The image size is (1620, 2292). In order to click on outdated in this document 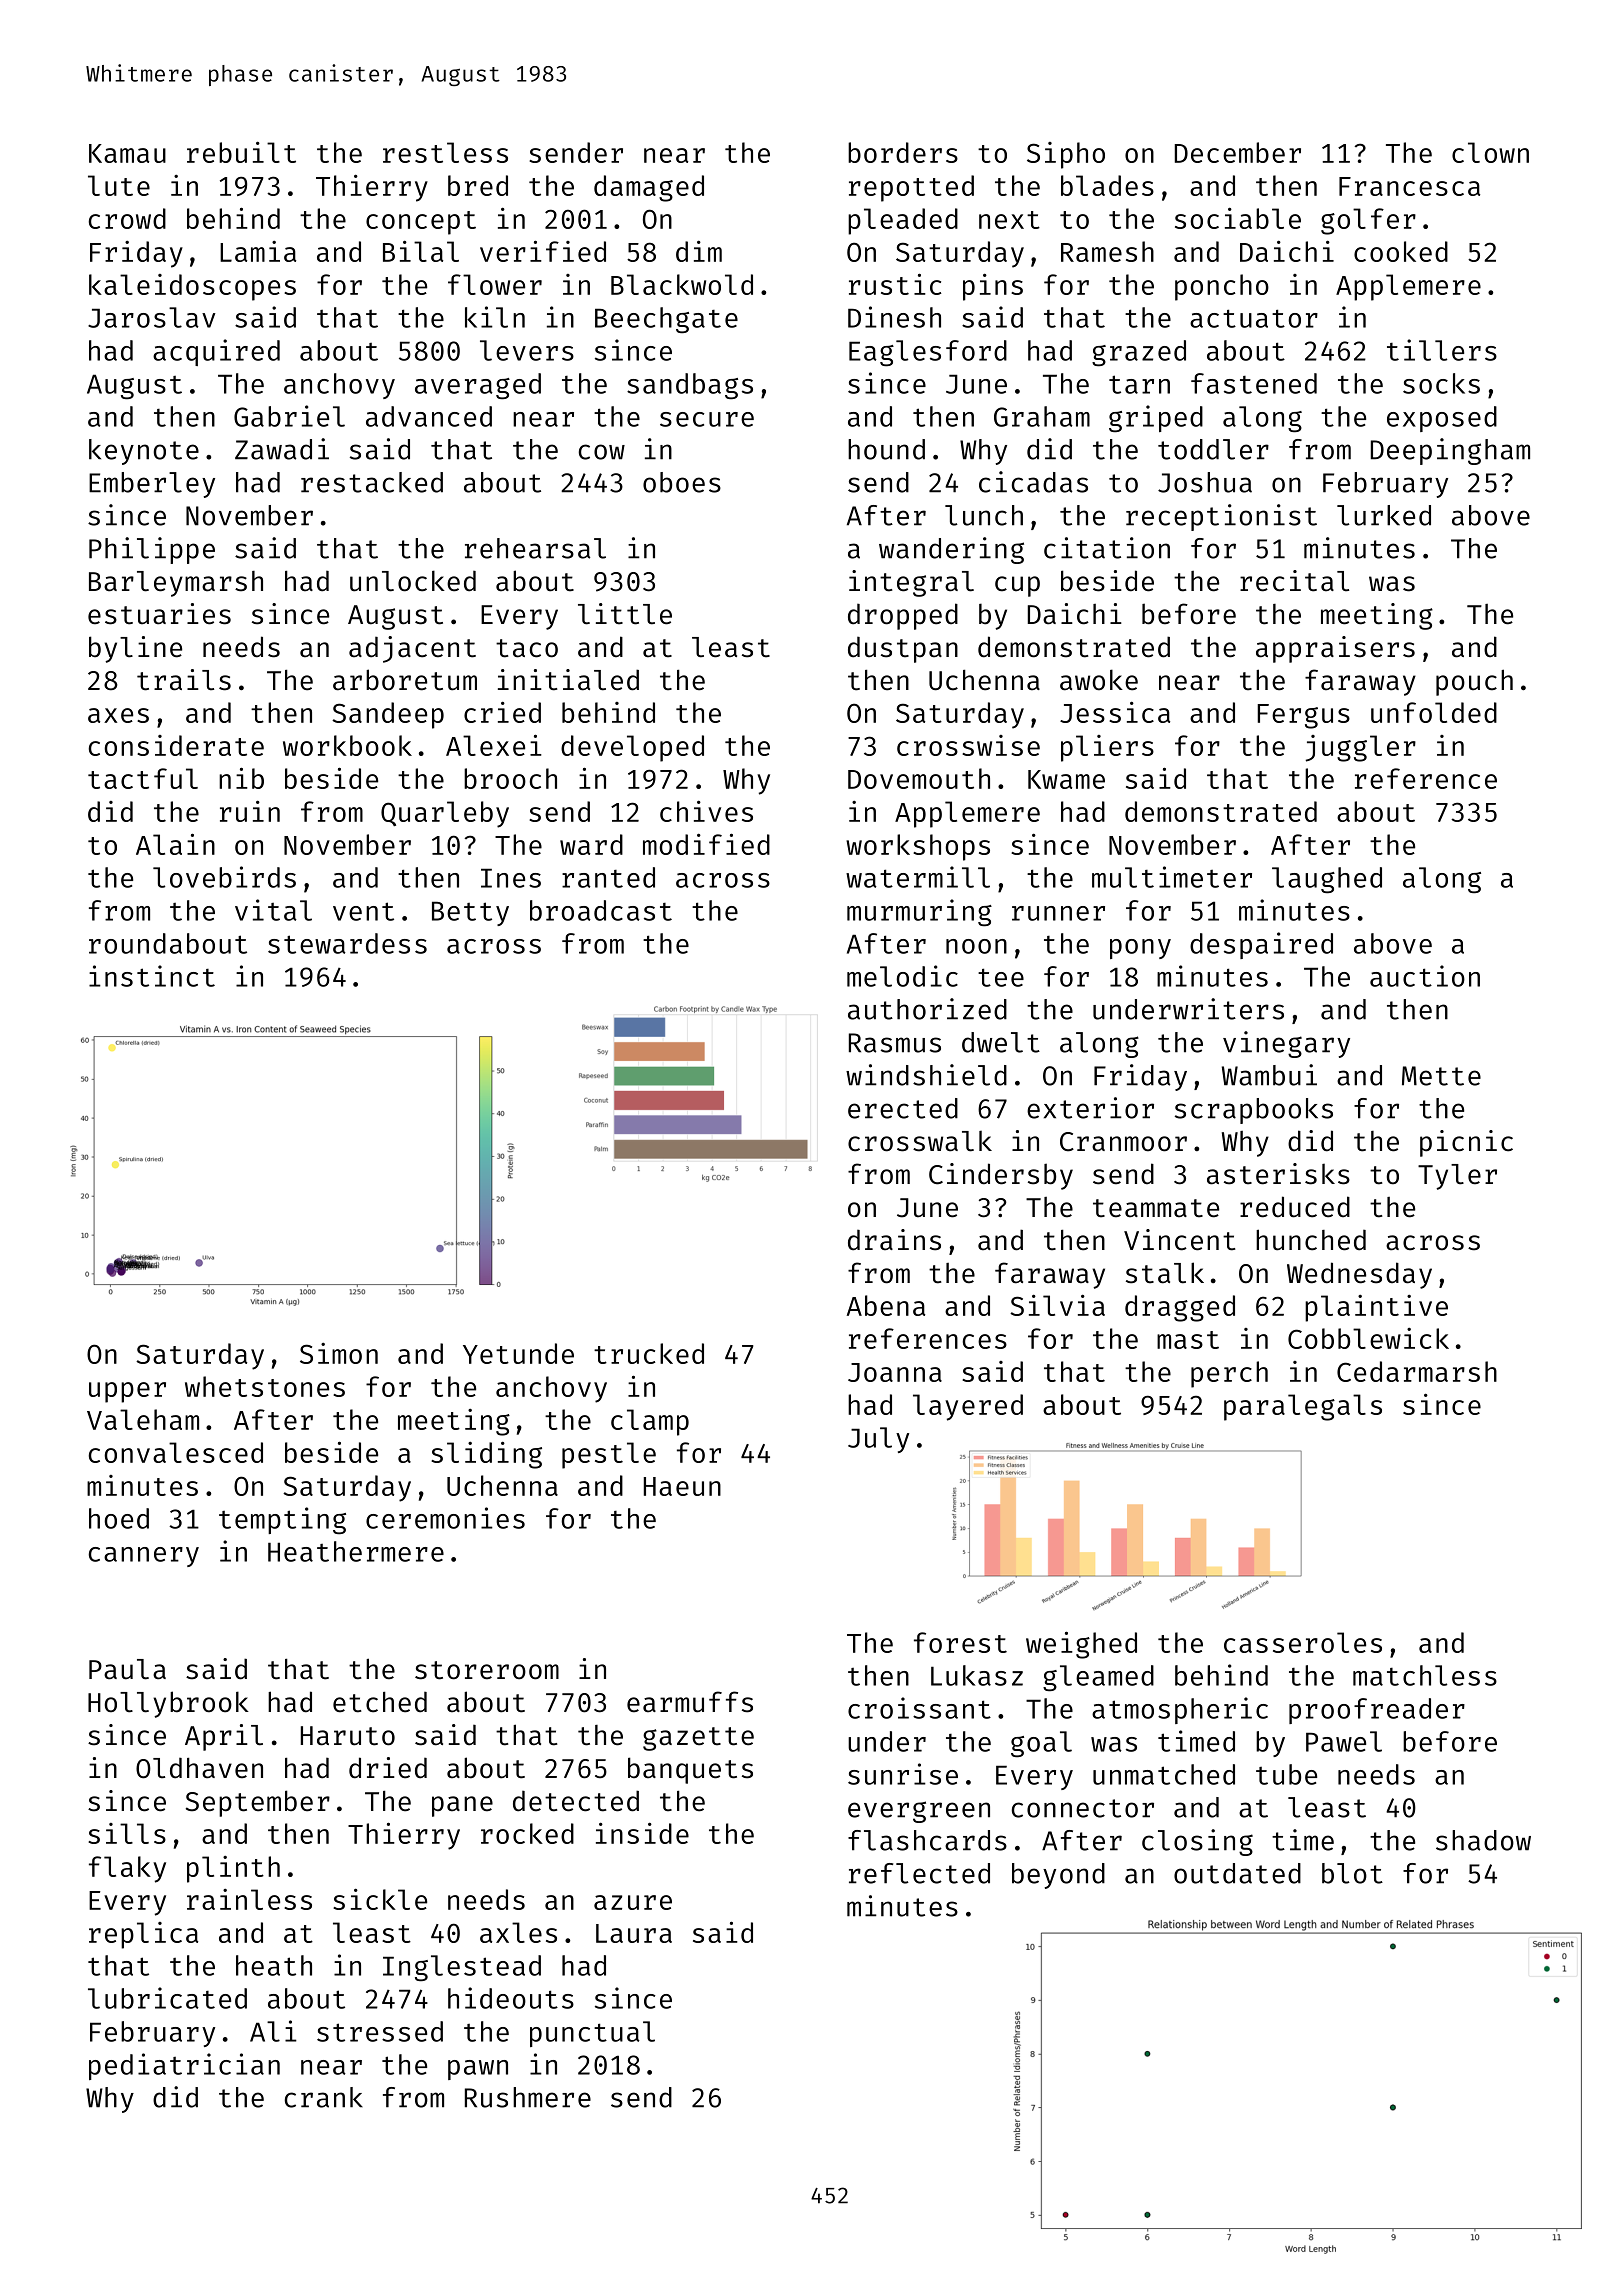, I will do `click(1237, 1873)`.
